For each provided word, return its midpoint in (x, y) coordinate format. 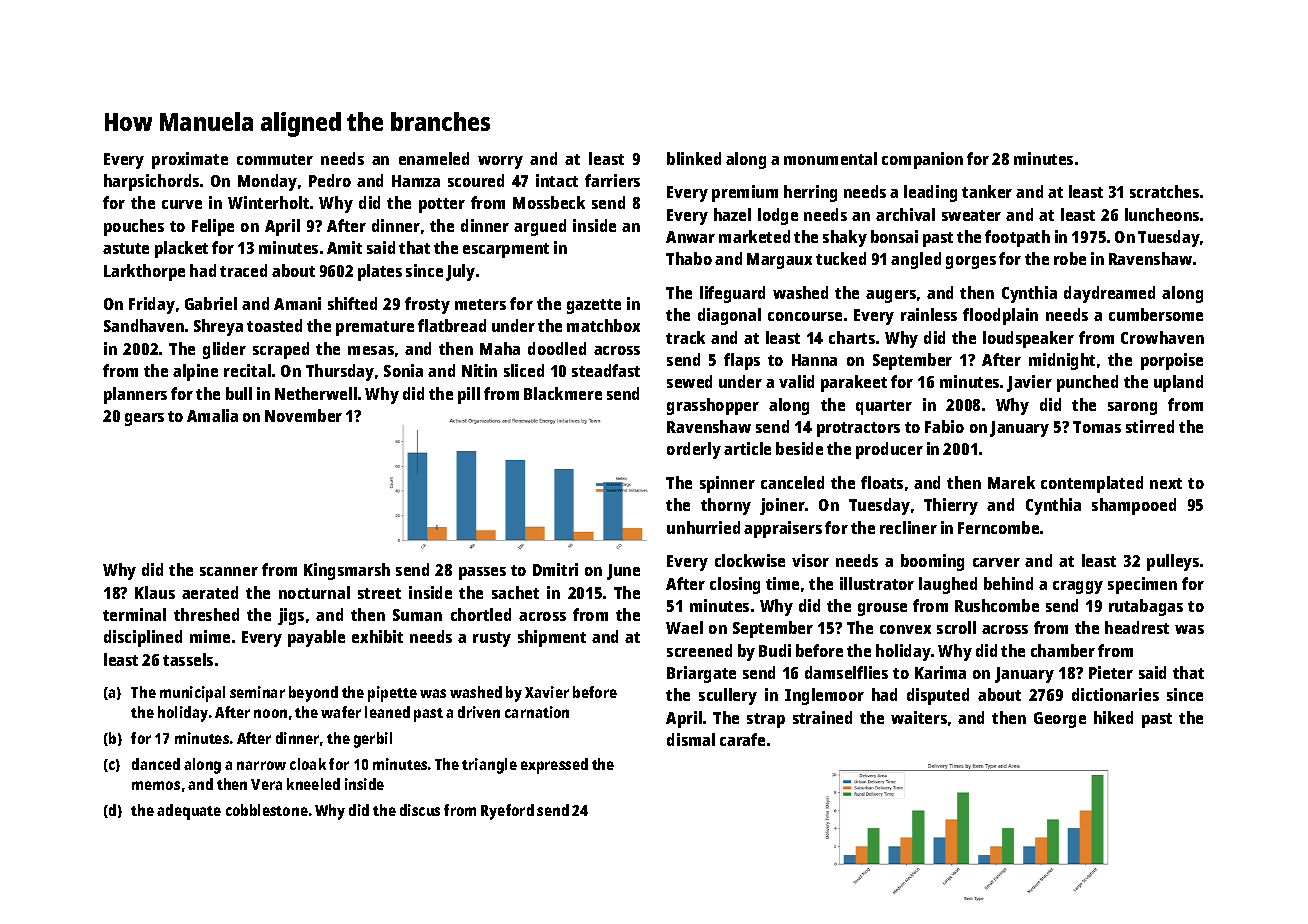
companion (922, 160)
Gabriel (211, 303)
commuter (275, 159)
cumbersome (1156, 314)
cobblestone (267, 810)
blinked (694, 158)
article (747, 448)
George (1060, 720)
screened (699, 650)
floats (882, 482)
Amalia (212, 415)
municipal (192, 694)
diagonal (729, 316)
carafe (742, 739)
